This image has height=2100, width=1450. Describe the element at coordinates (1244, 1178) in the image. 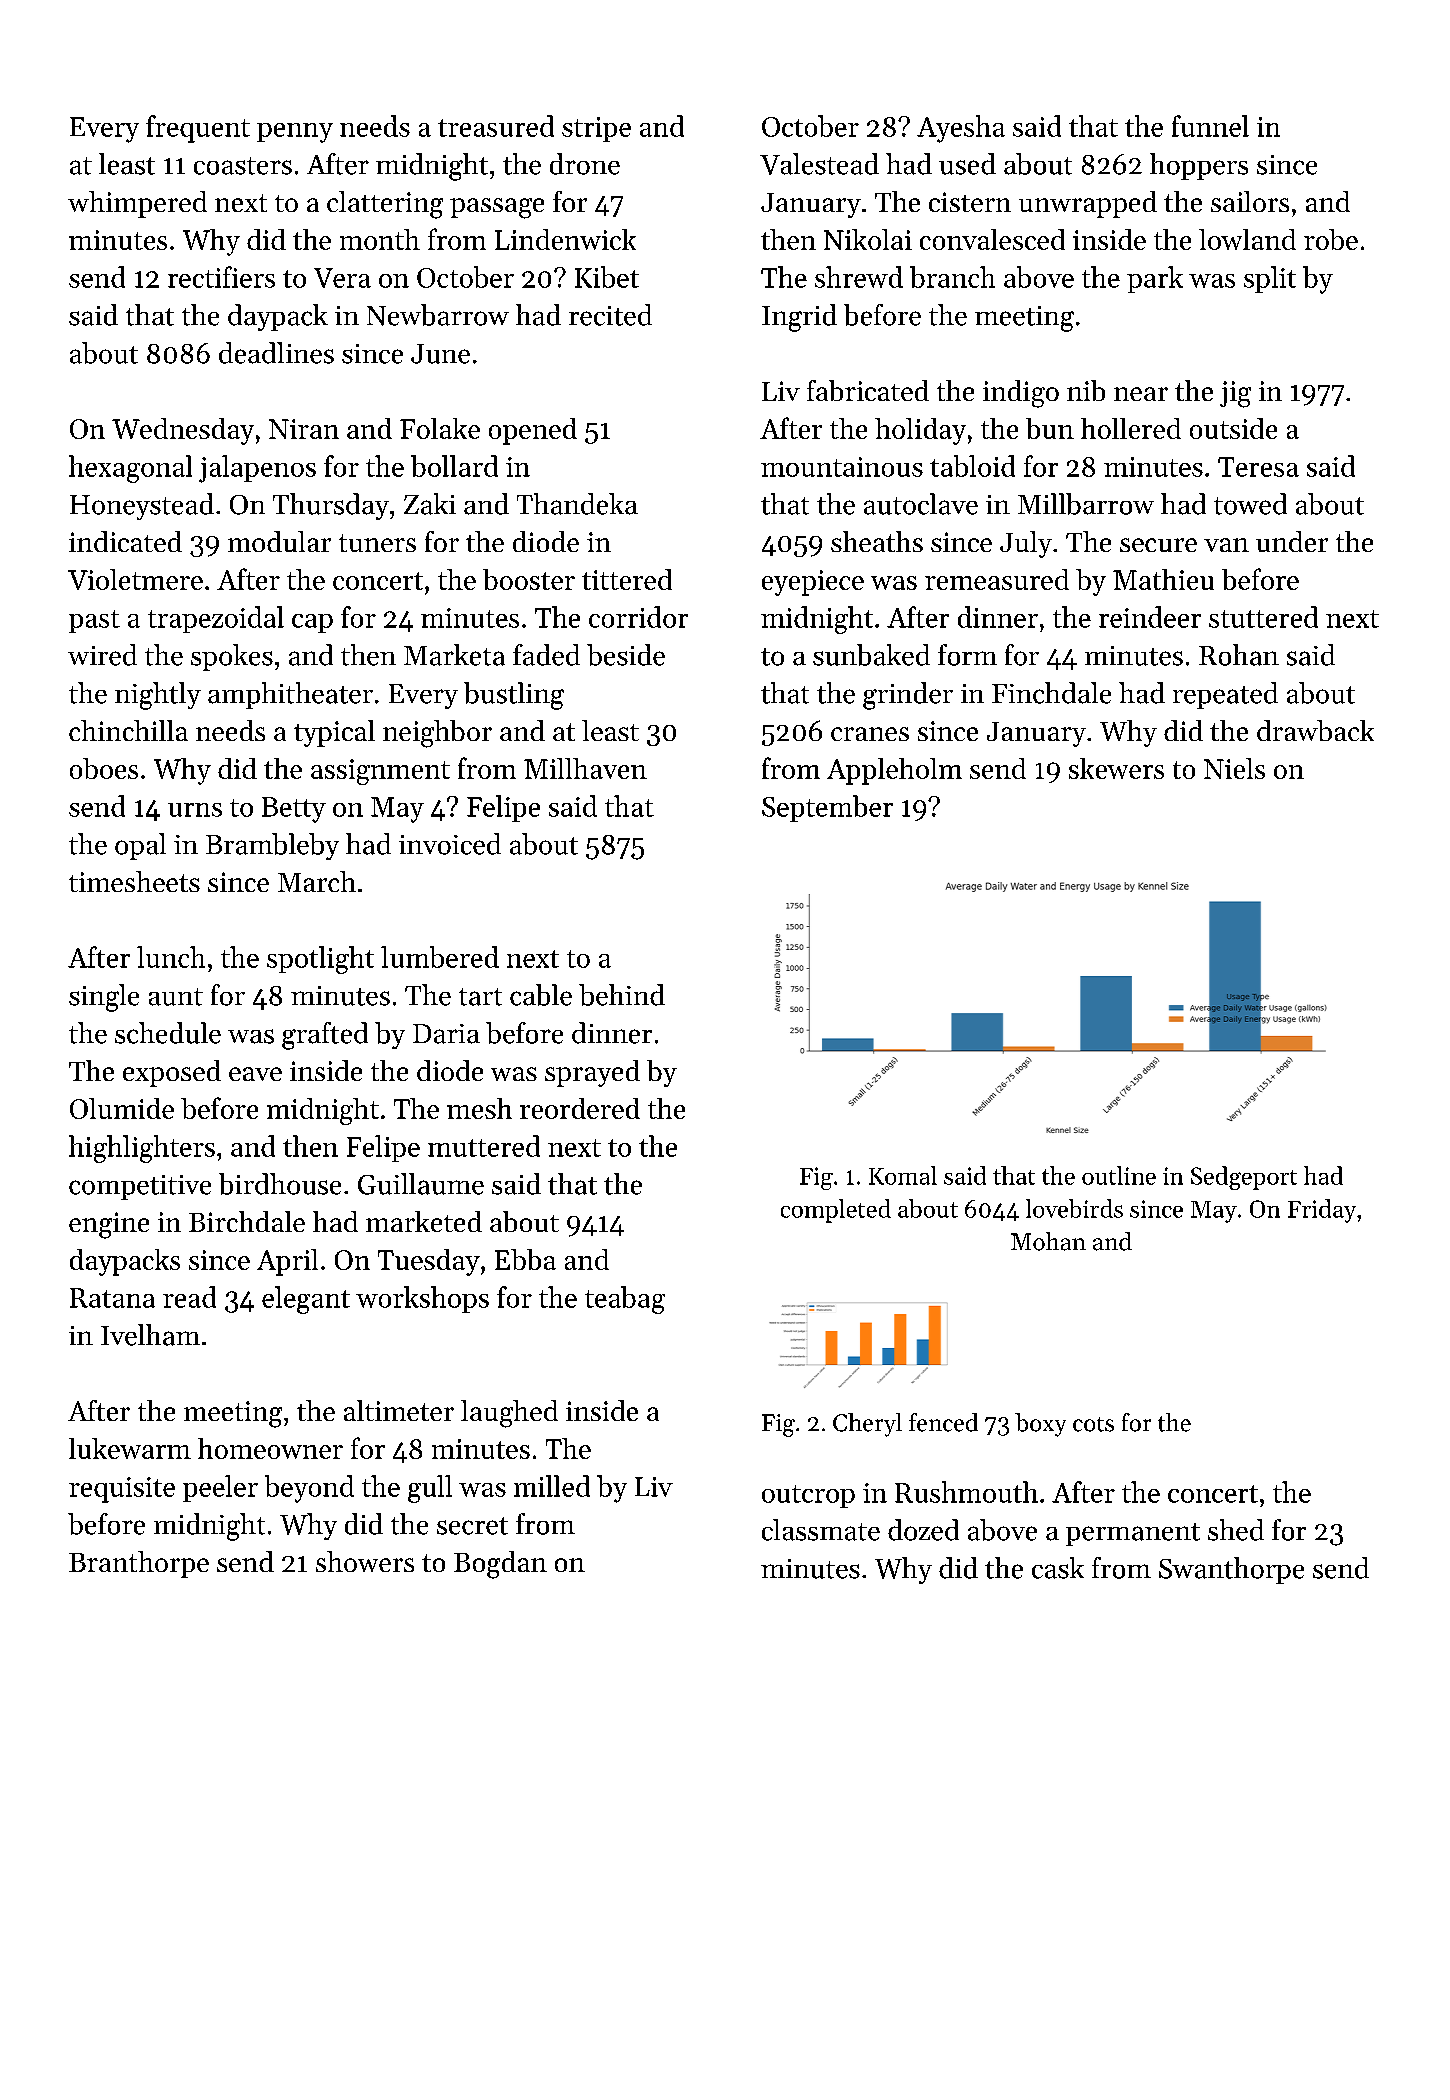

I see `Sedgeport` at that location.
